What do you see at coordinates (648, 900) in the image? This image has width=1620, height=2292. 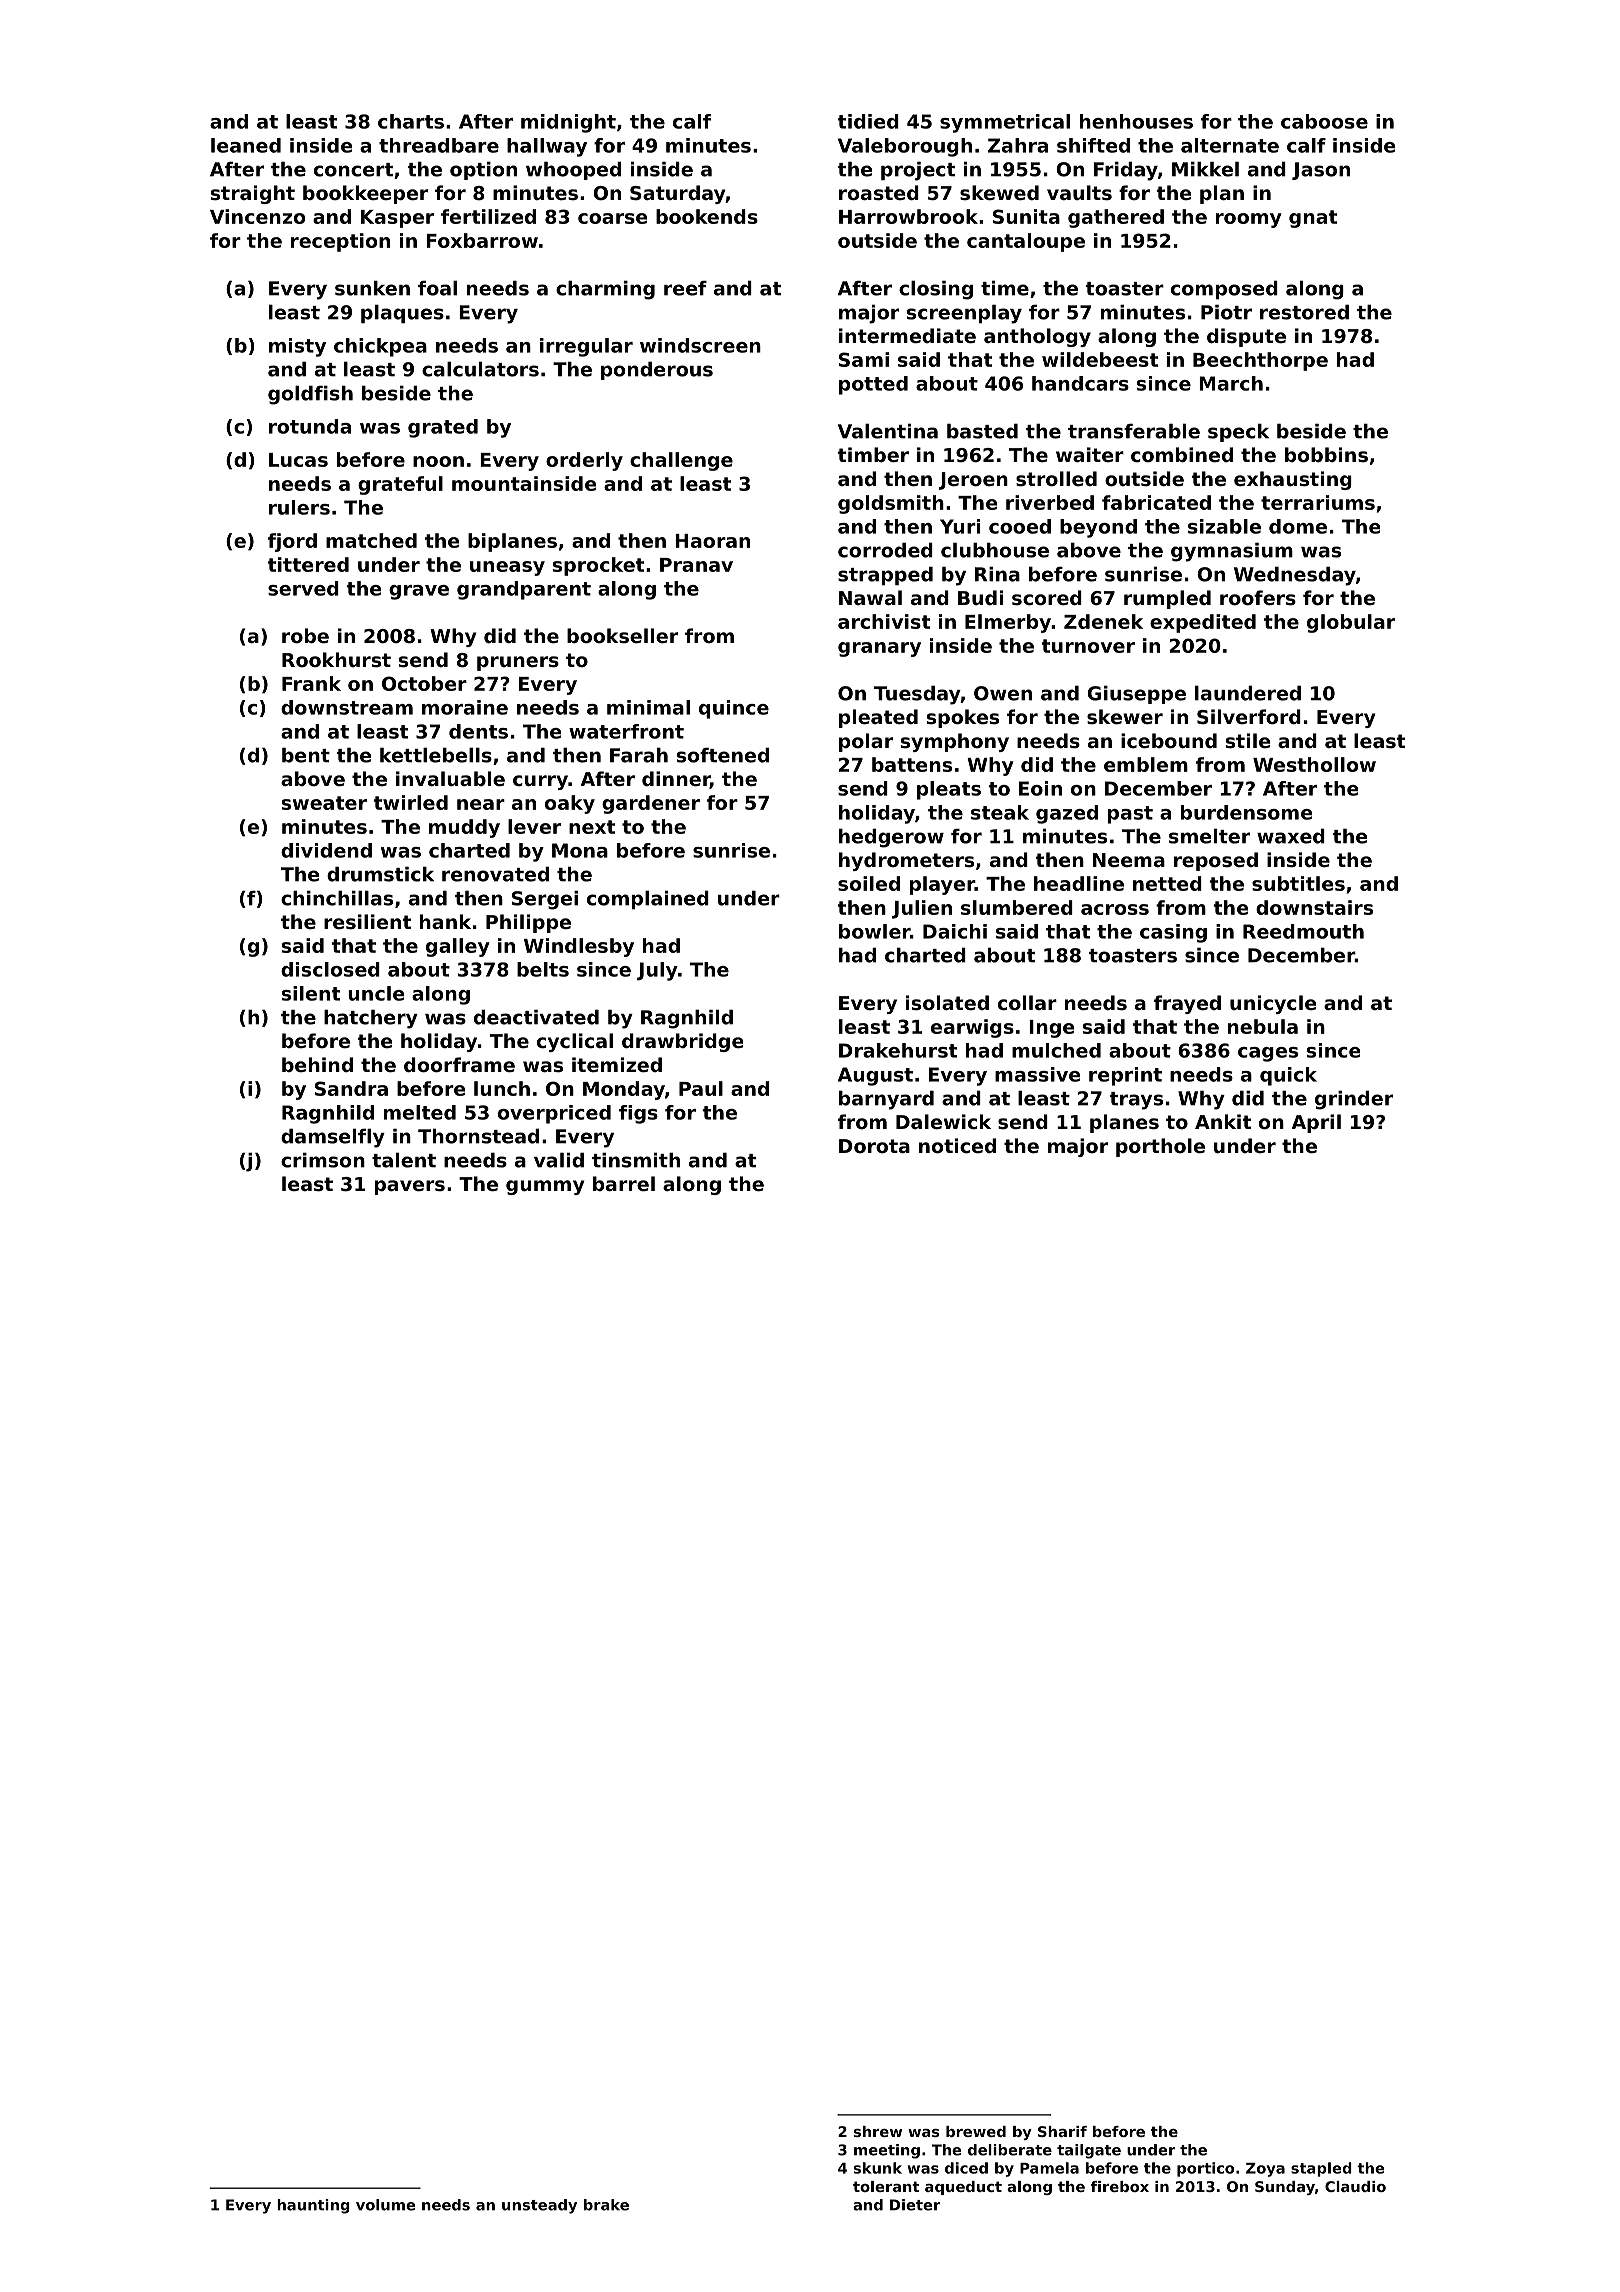 I see `complained` at bounding box center [648, 900].
